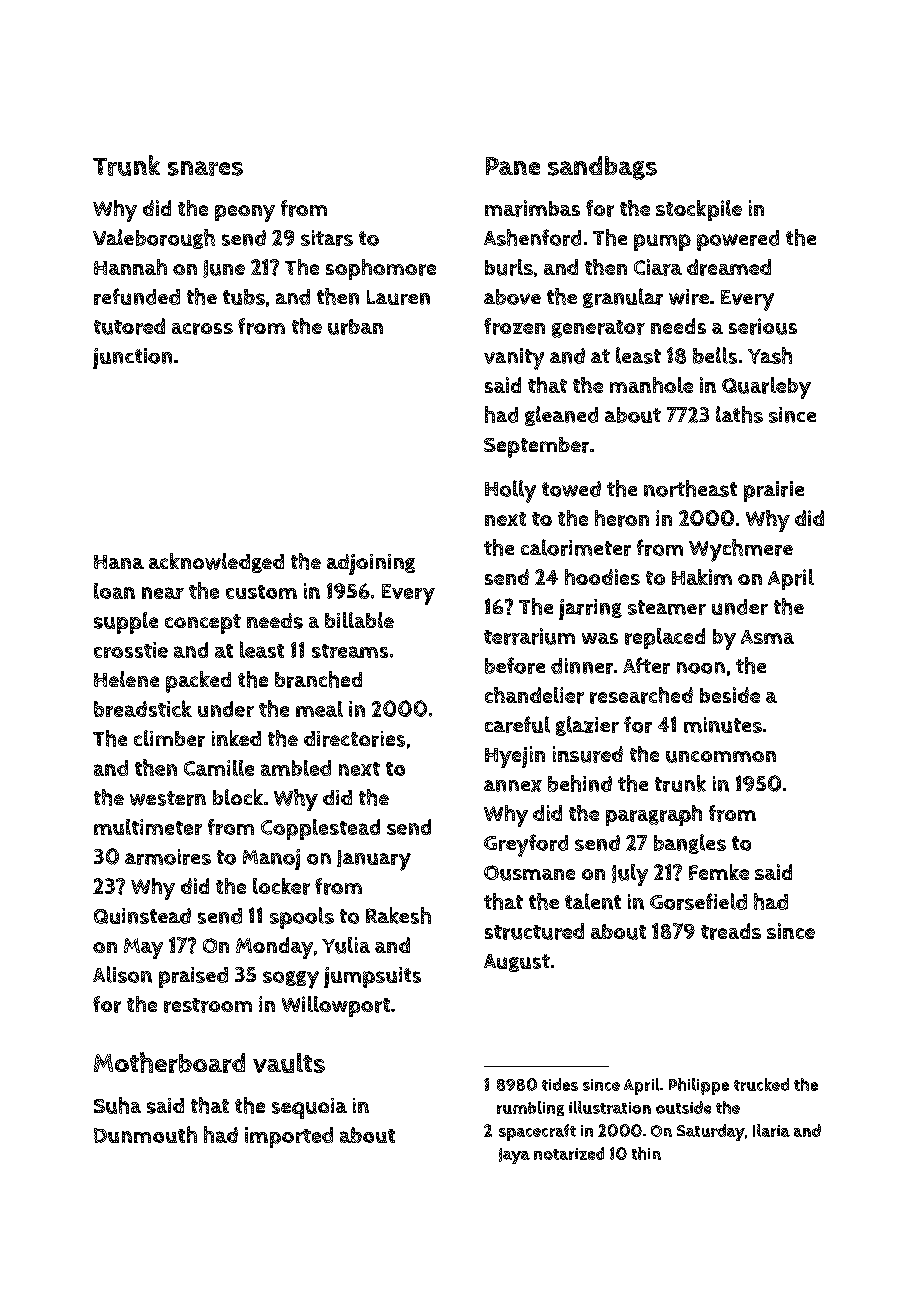 This screenshot has width=924, height=1311. I want to click on Copplestead, so click(320, 829).
